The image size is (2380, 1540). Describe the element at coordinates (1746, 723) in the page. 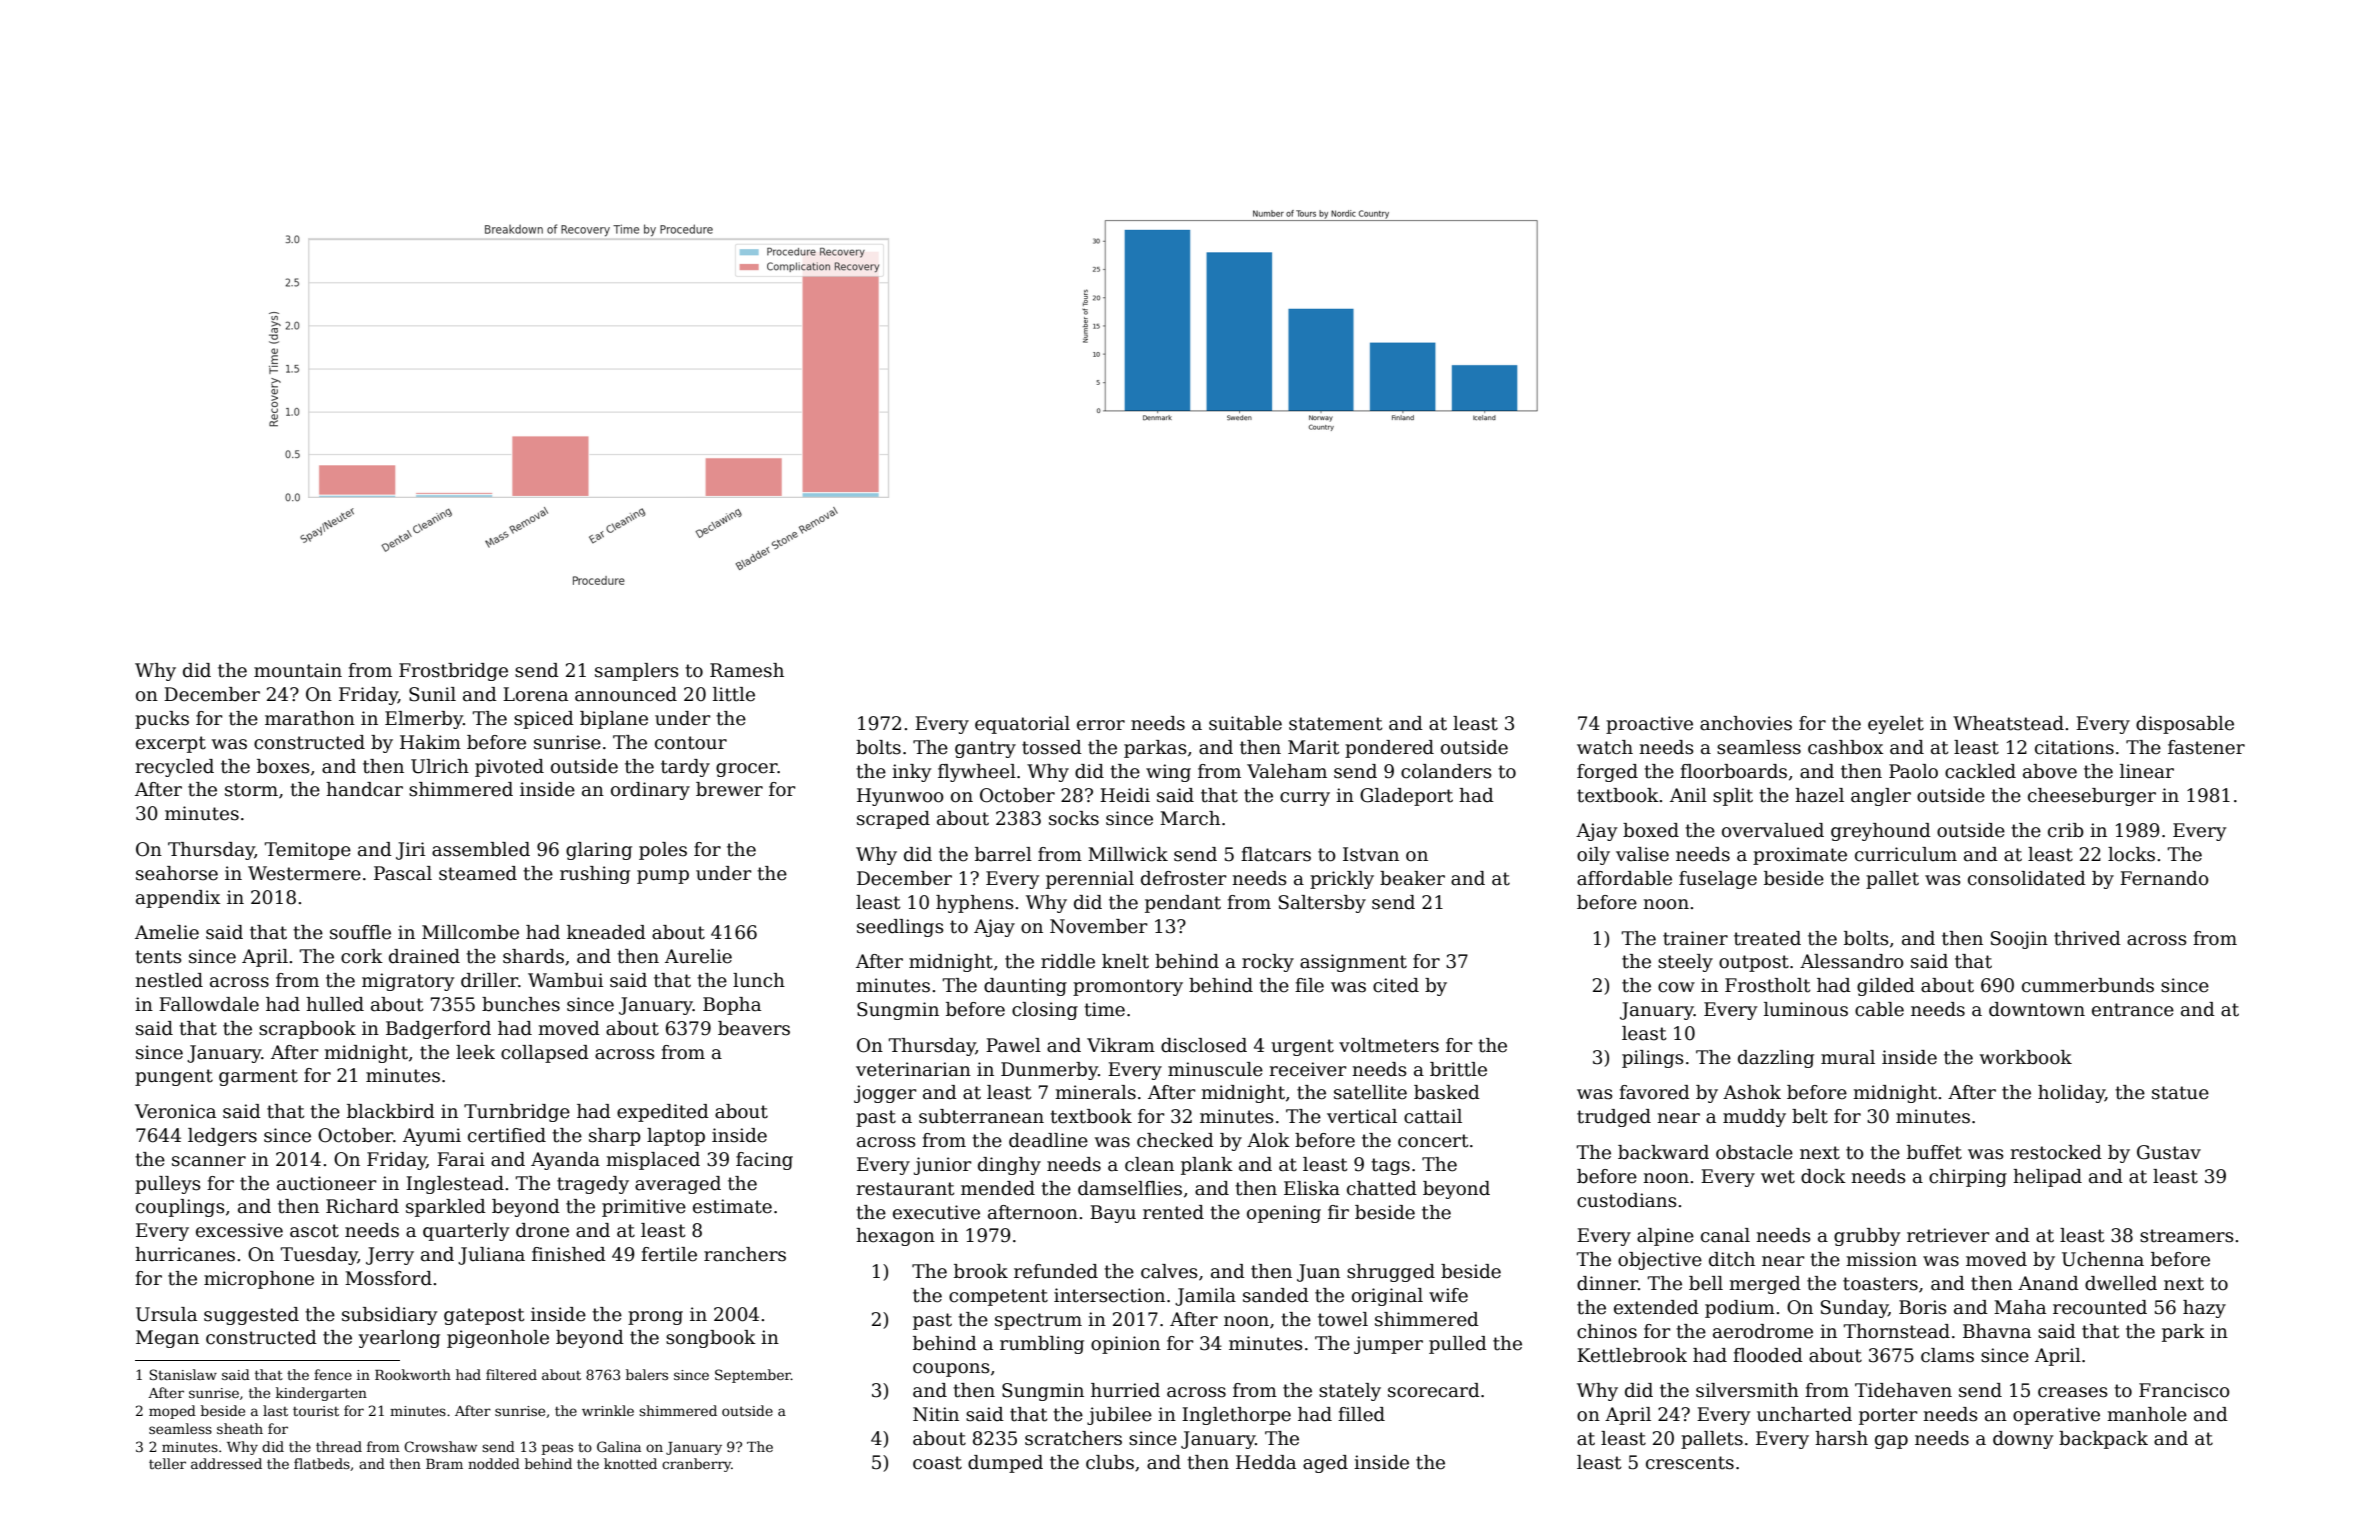

I see `anchovies` at that location.
